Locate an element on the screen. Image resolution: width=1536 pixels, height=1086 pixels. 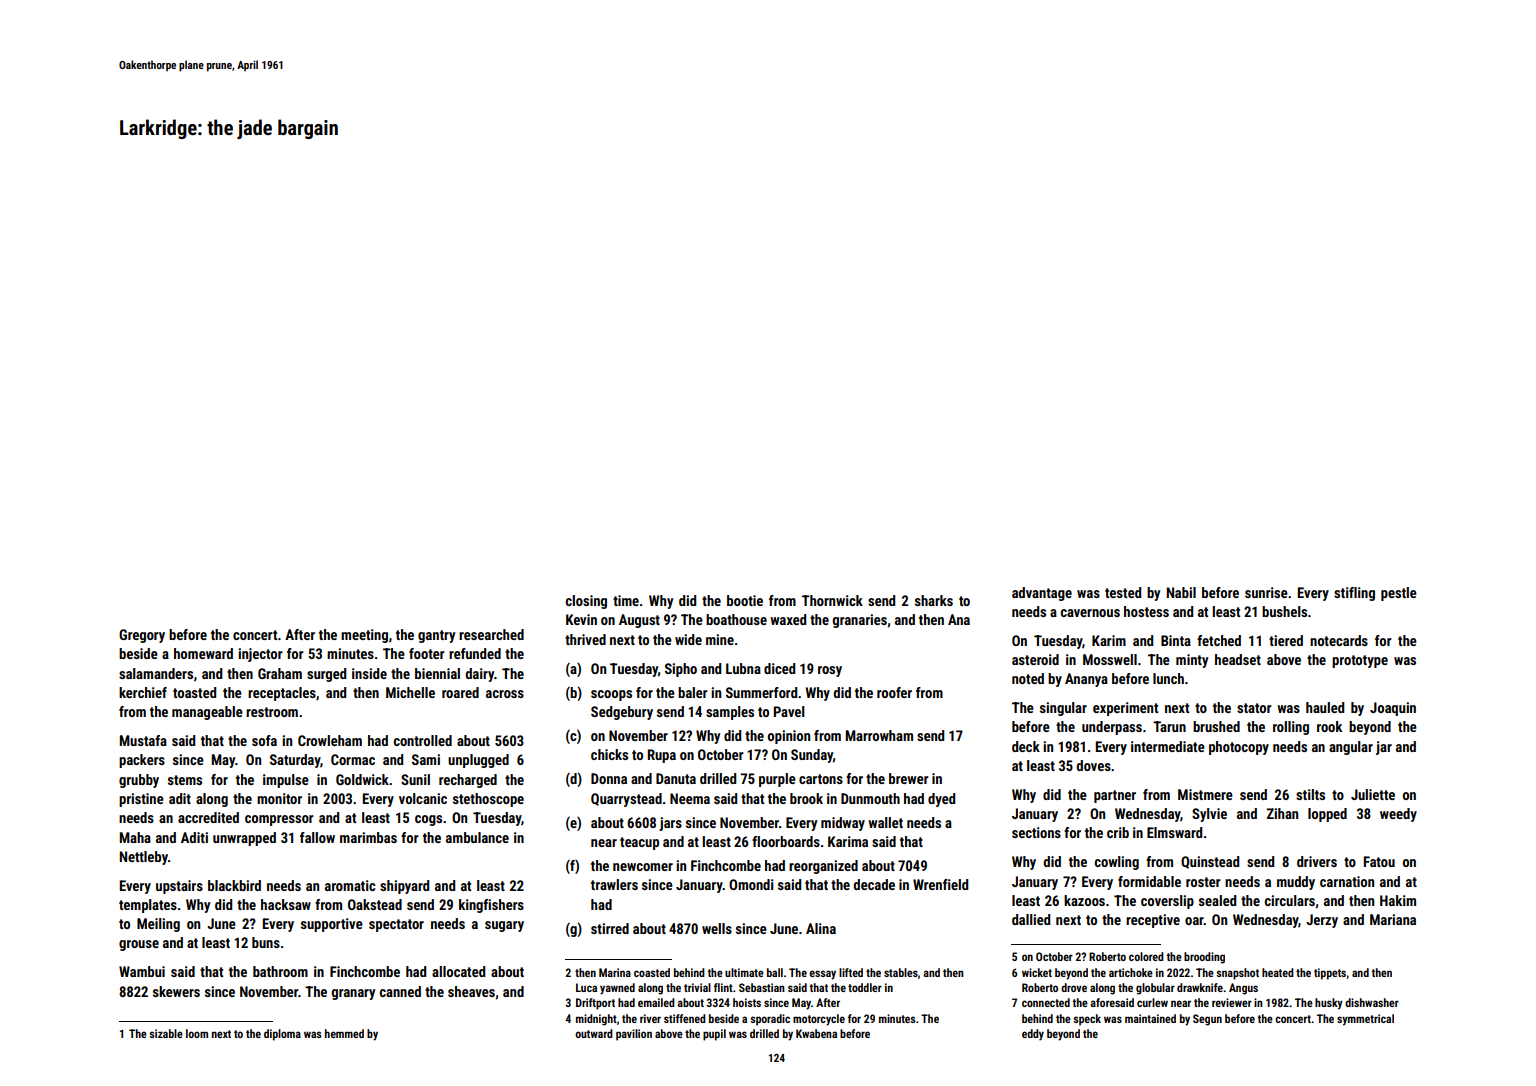
scoops is located at coordinates (611, 695).
